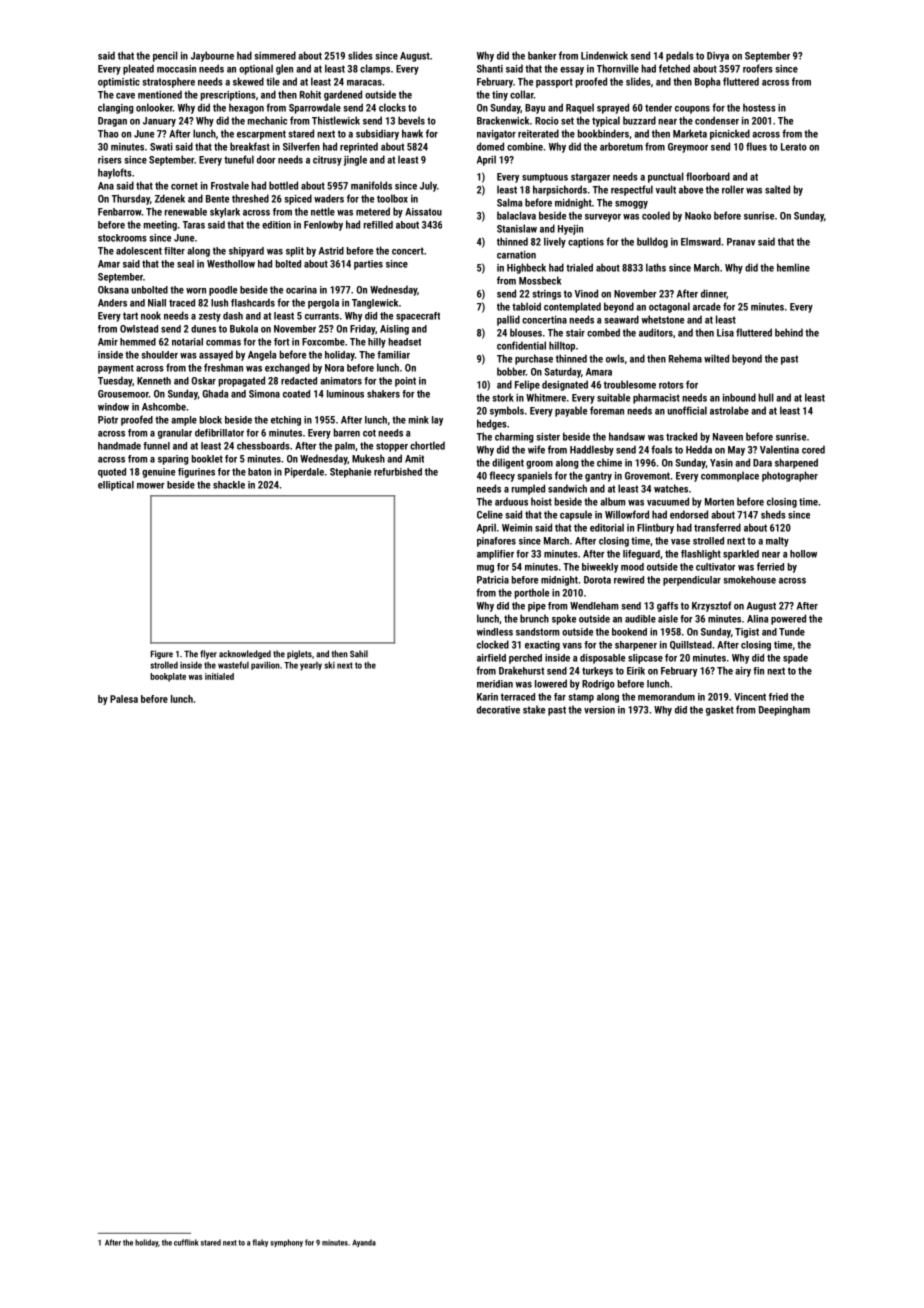  What do you see at coordinates (414, 459) in the screenshot?
I see `Amit` at bounding box center [414, 459].
